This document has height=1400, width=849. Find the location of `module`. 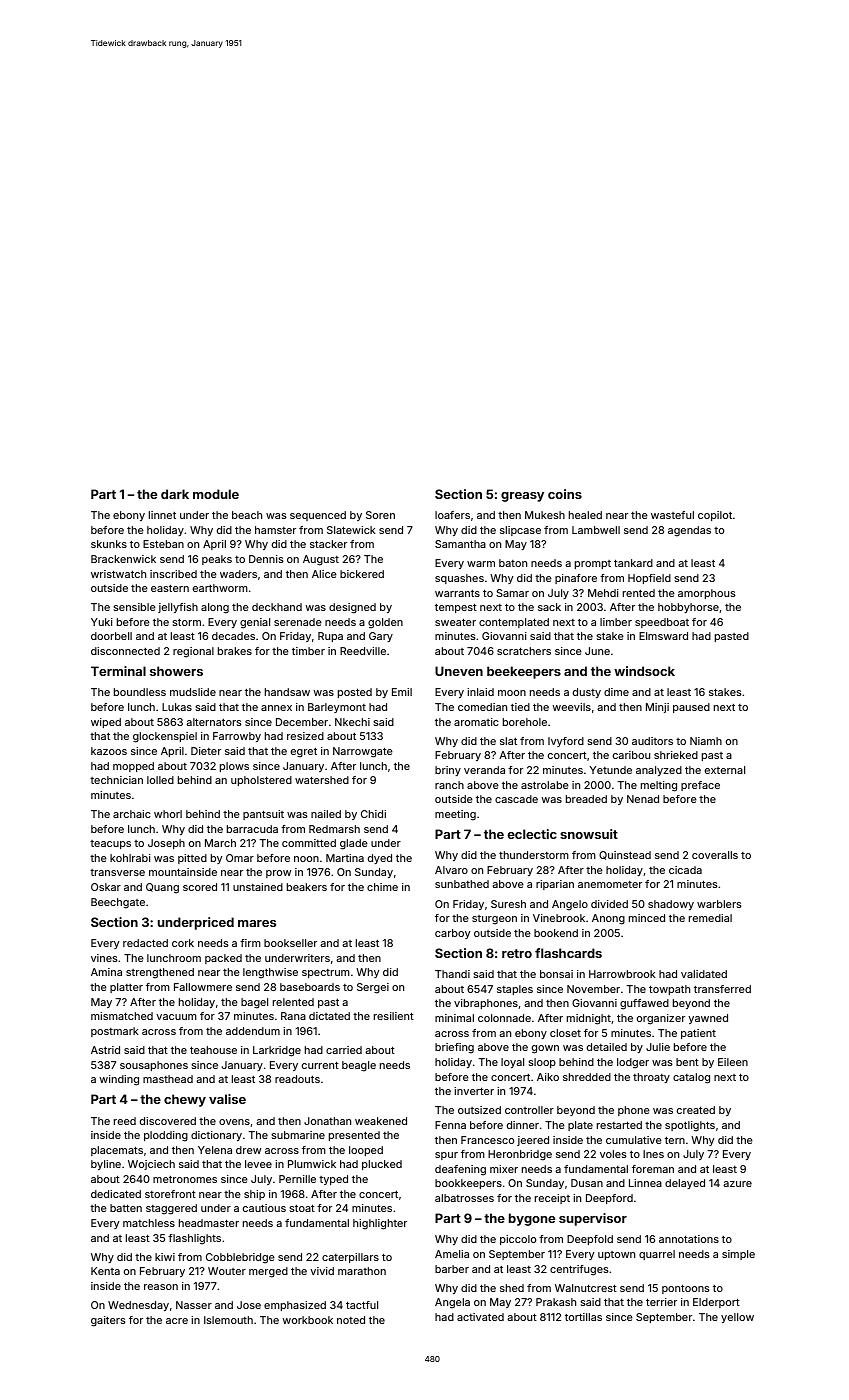

module is located at coordinates (216, 494).
